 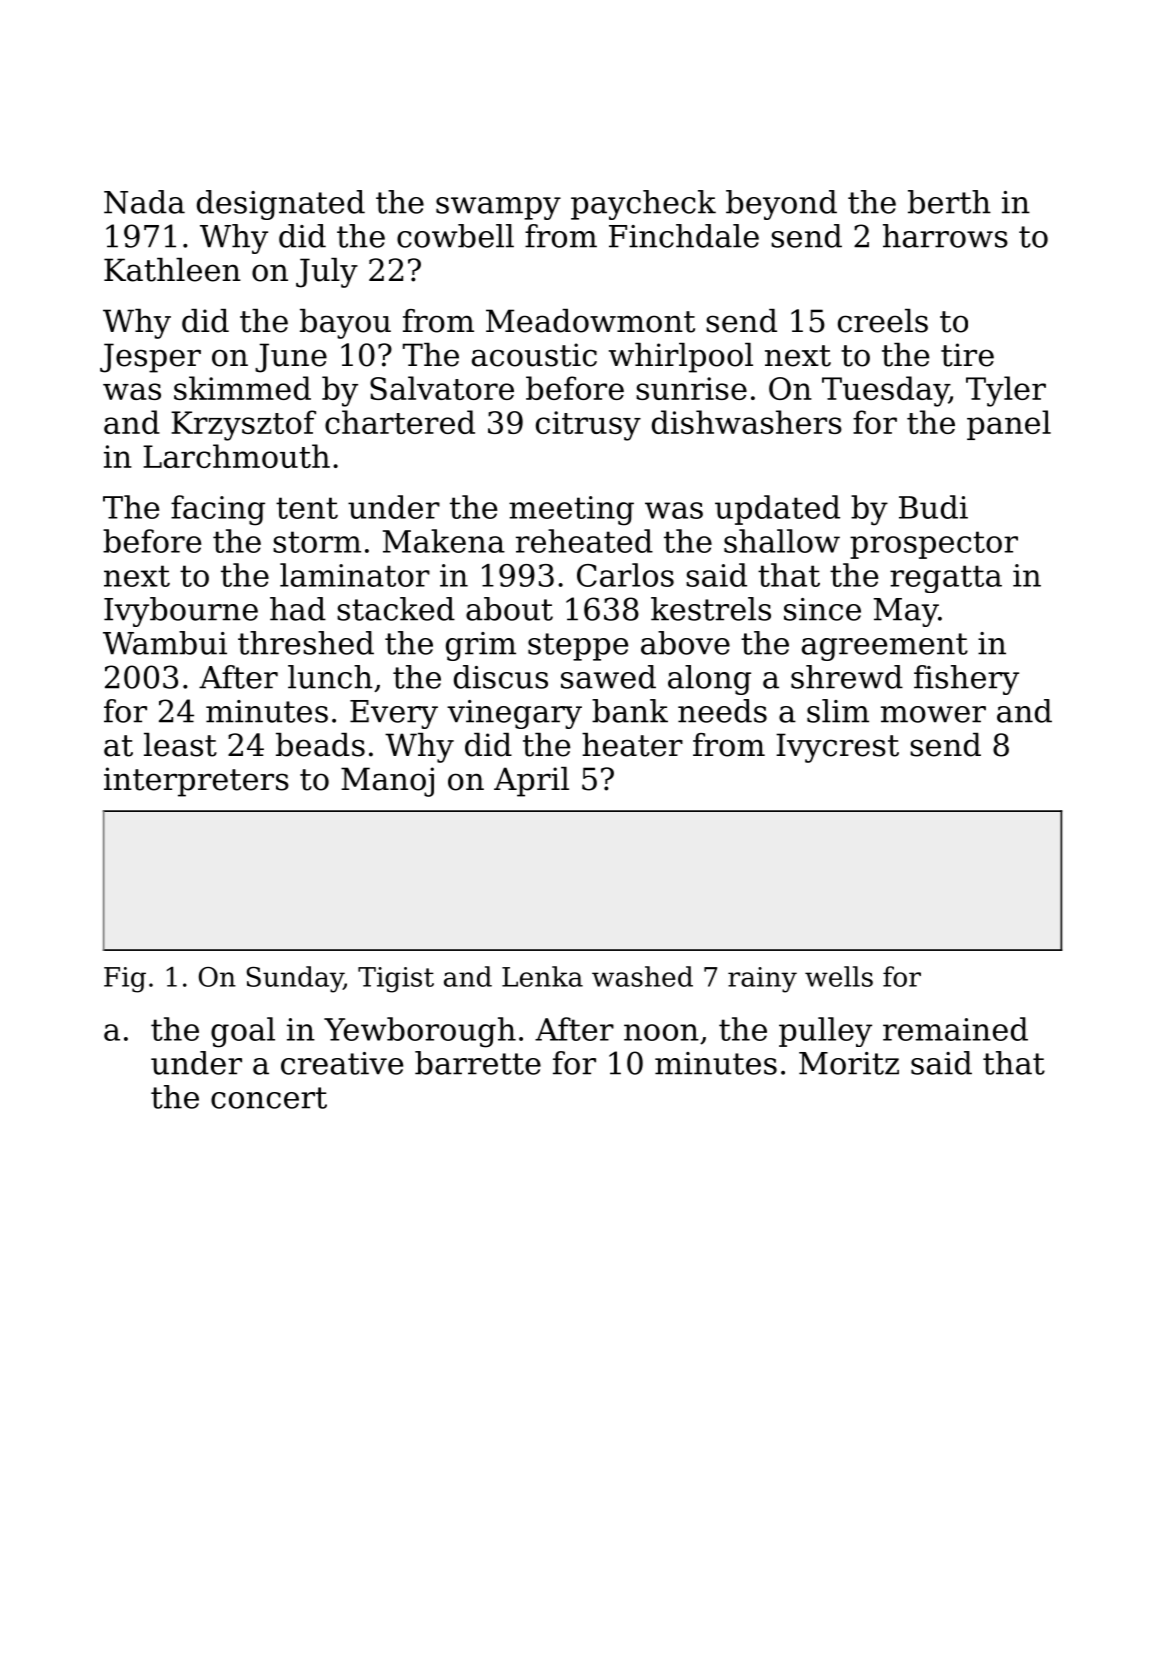 I want to click on threshed, so click(x=306, y=643).
